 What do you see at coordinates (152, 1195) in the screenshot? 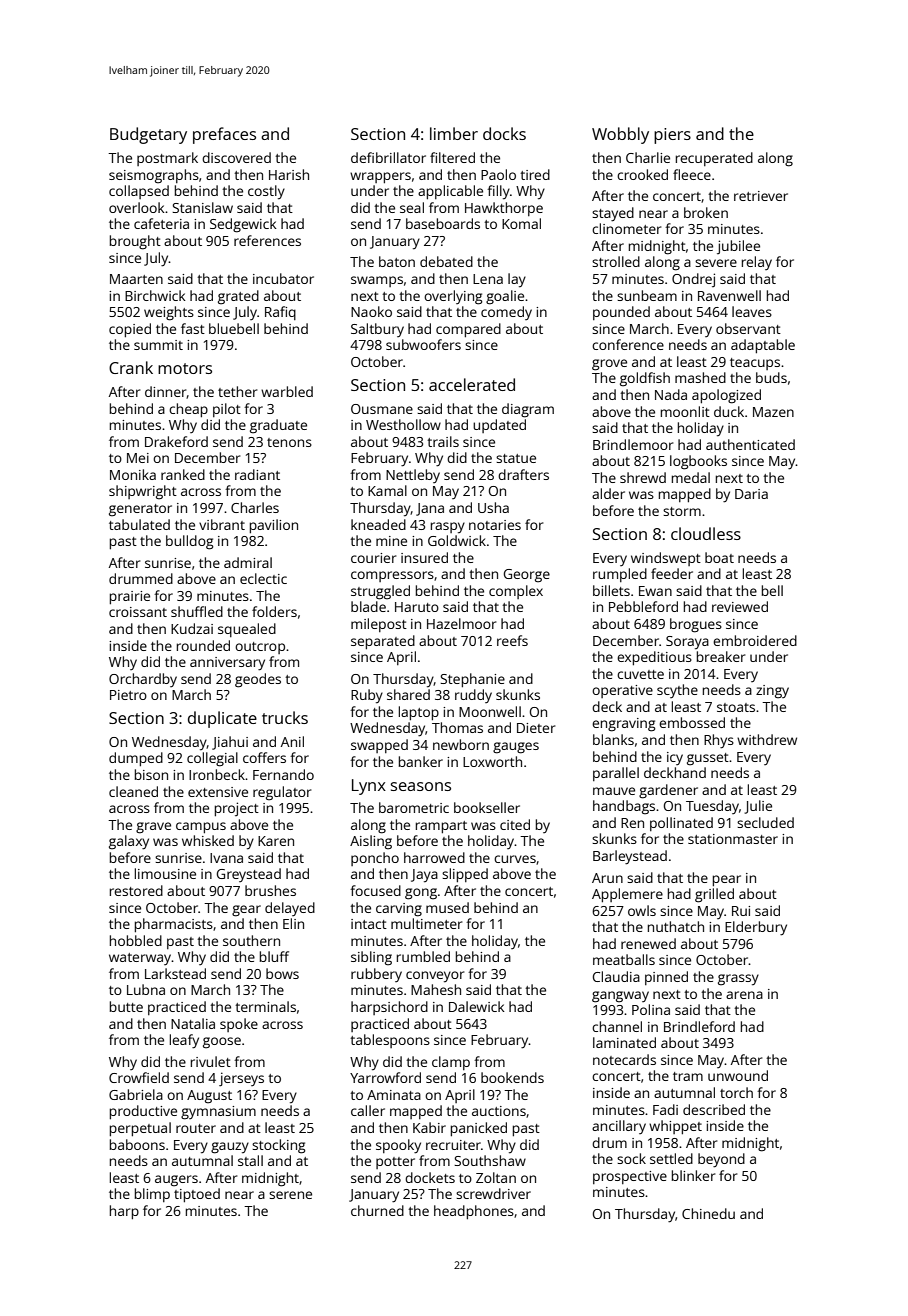
I see `blimp` at bounding box center [152, 1195].
